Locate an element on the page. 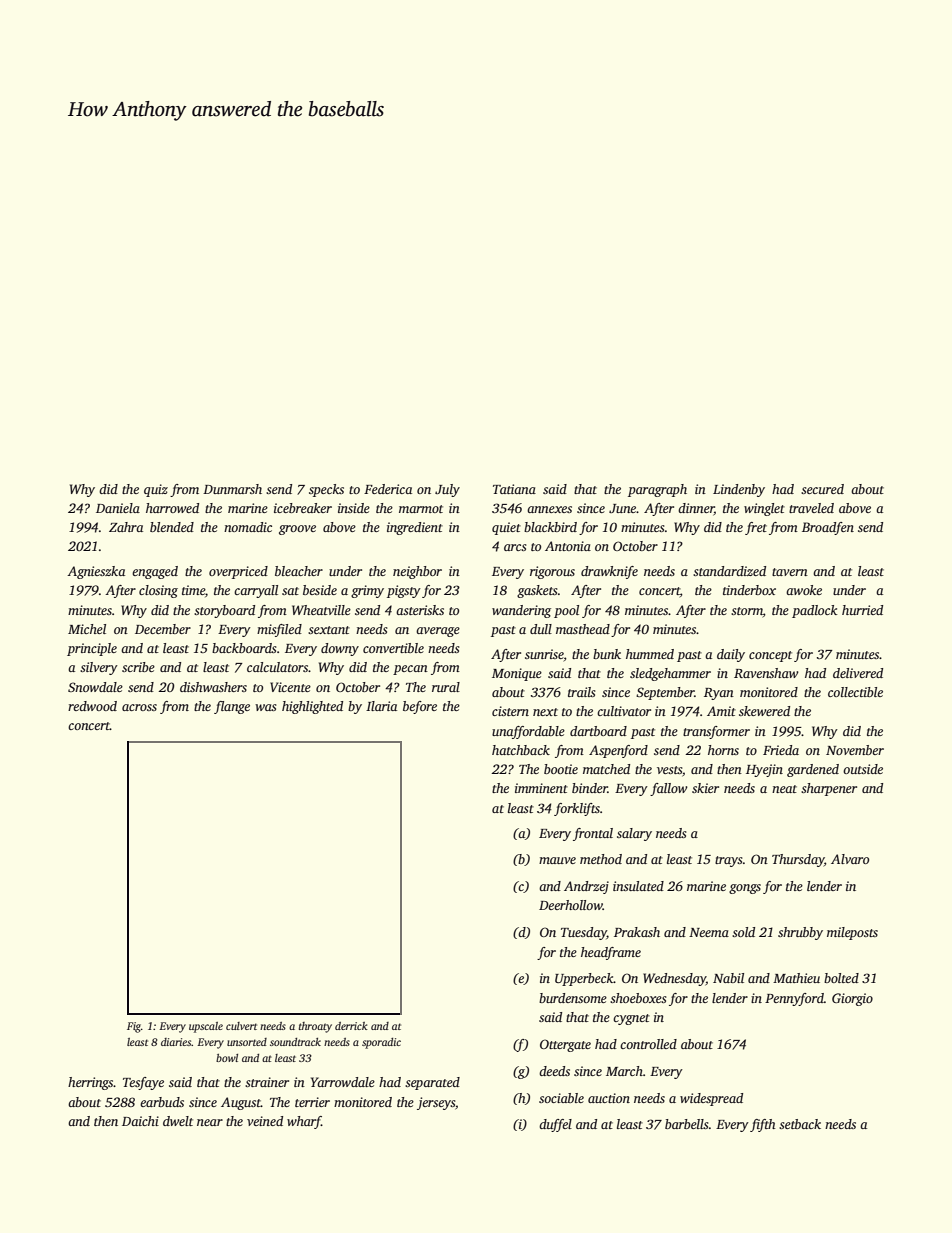  hurried is located at coordinates (862, 610).
